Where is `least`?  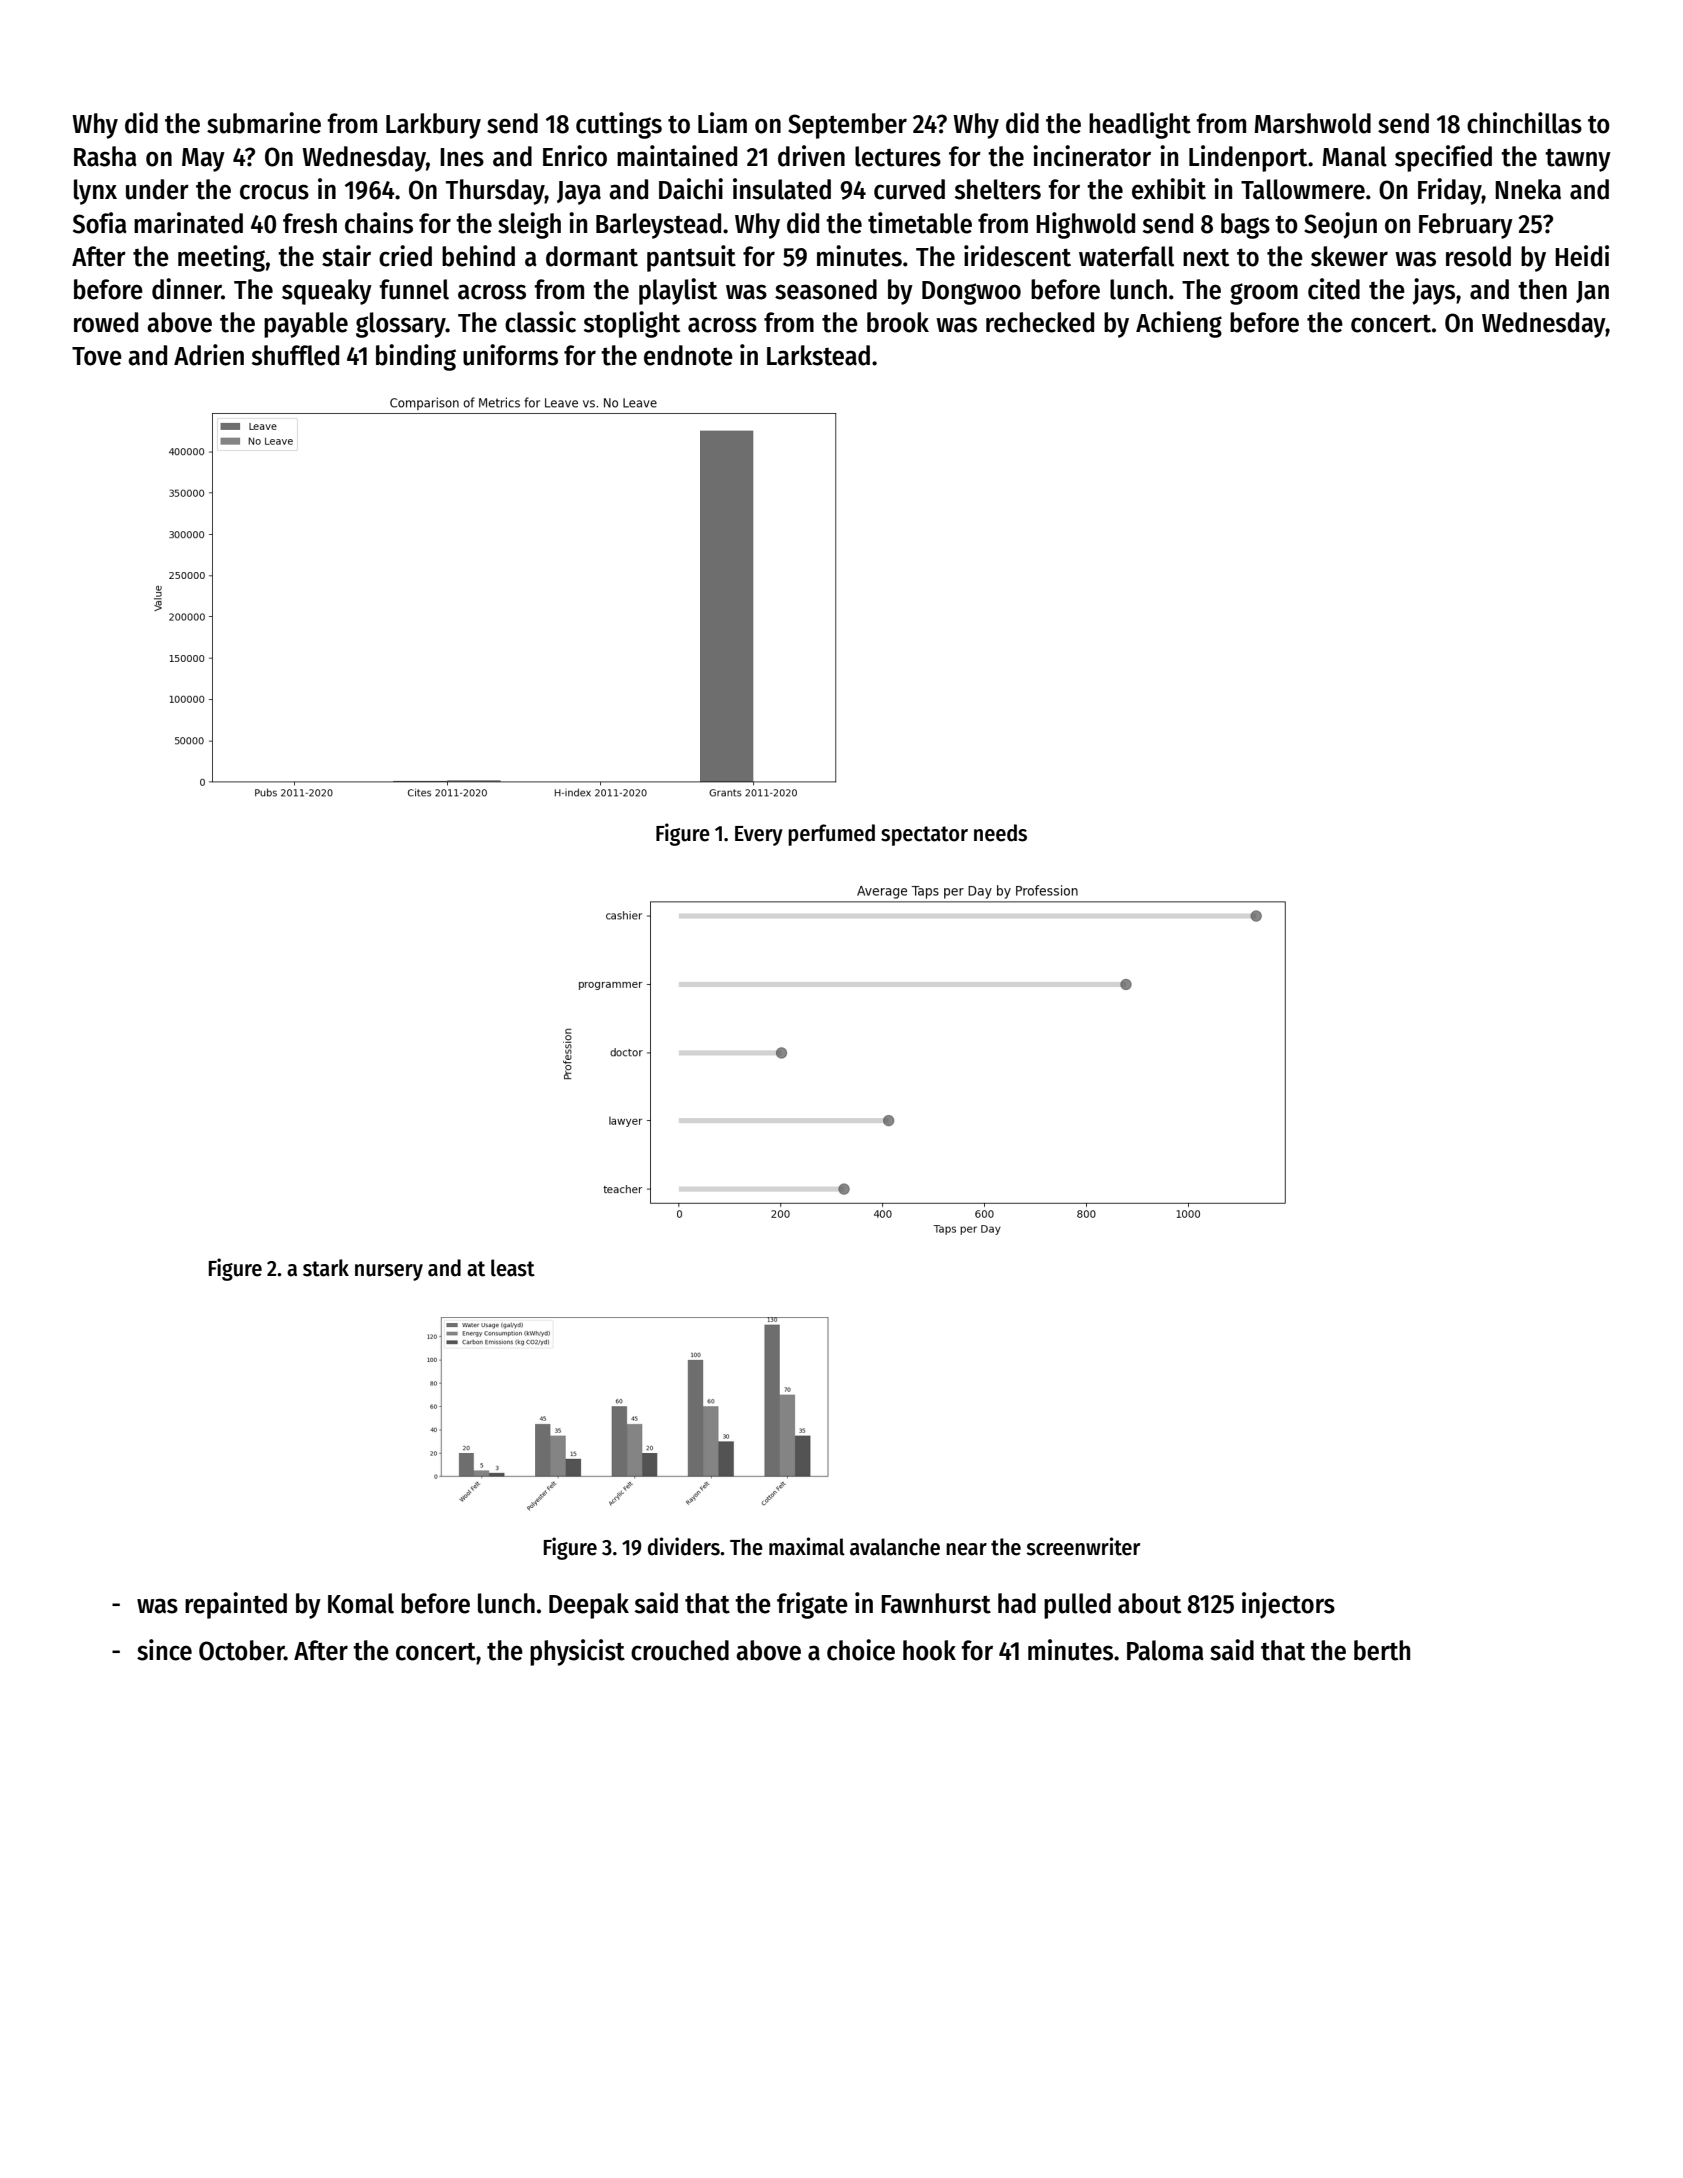
least is located at coordinates (513, 1268).
